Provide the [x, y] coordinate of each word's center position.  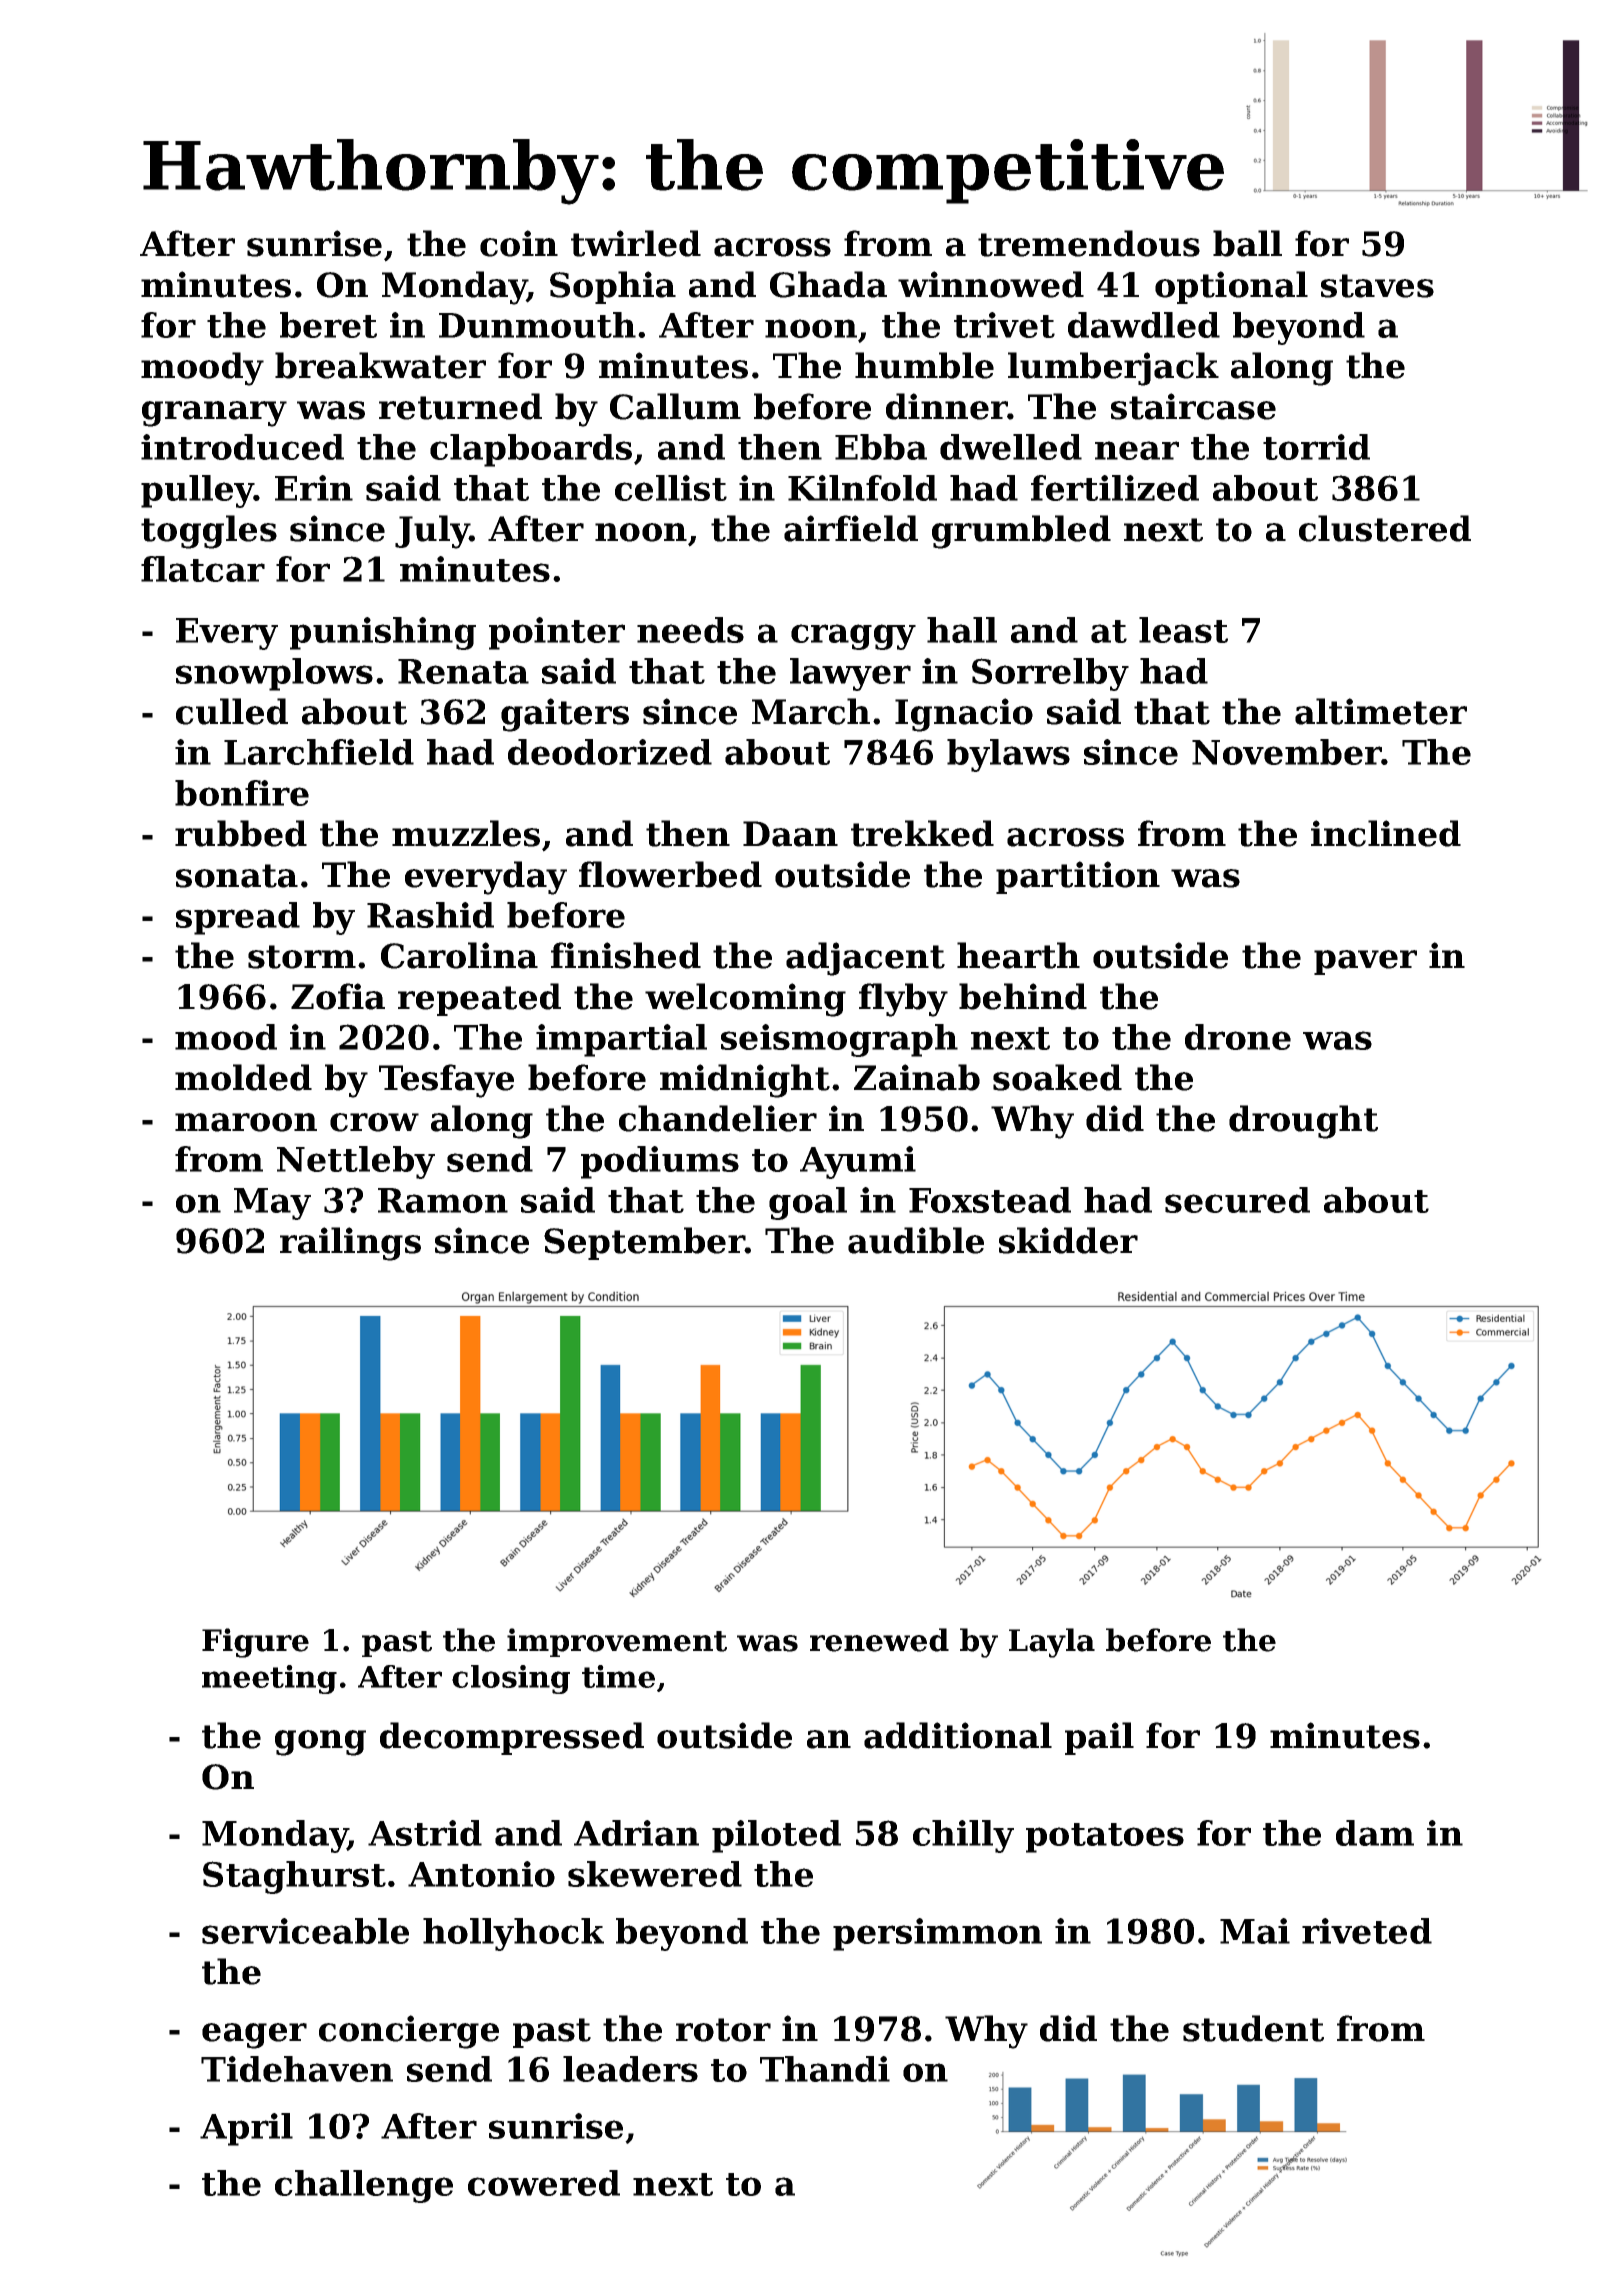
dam [1375, 1833]
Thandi [825, 2069]
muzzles [466, 833]
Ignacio [964, 715]
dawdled [1144, 325]
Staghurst [294, 1877]
